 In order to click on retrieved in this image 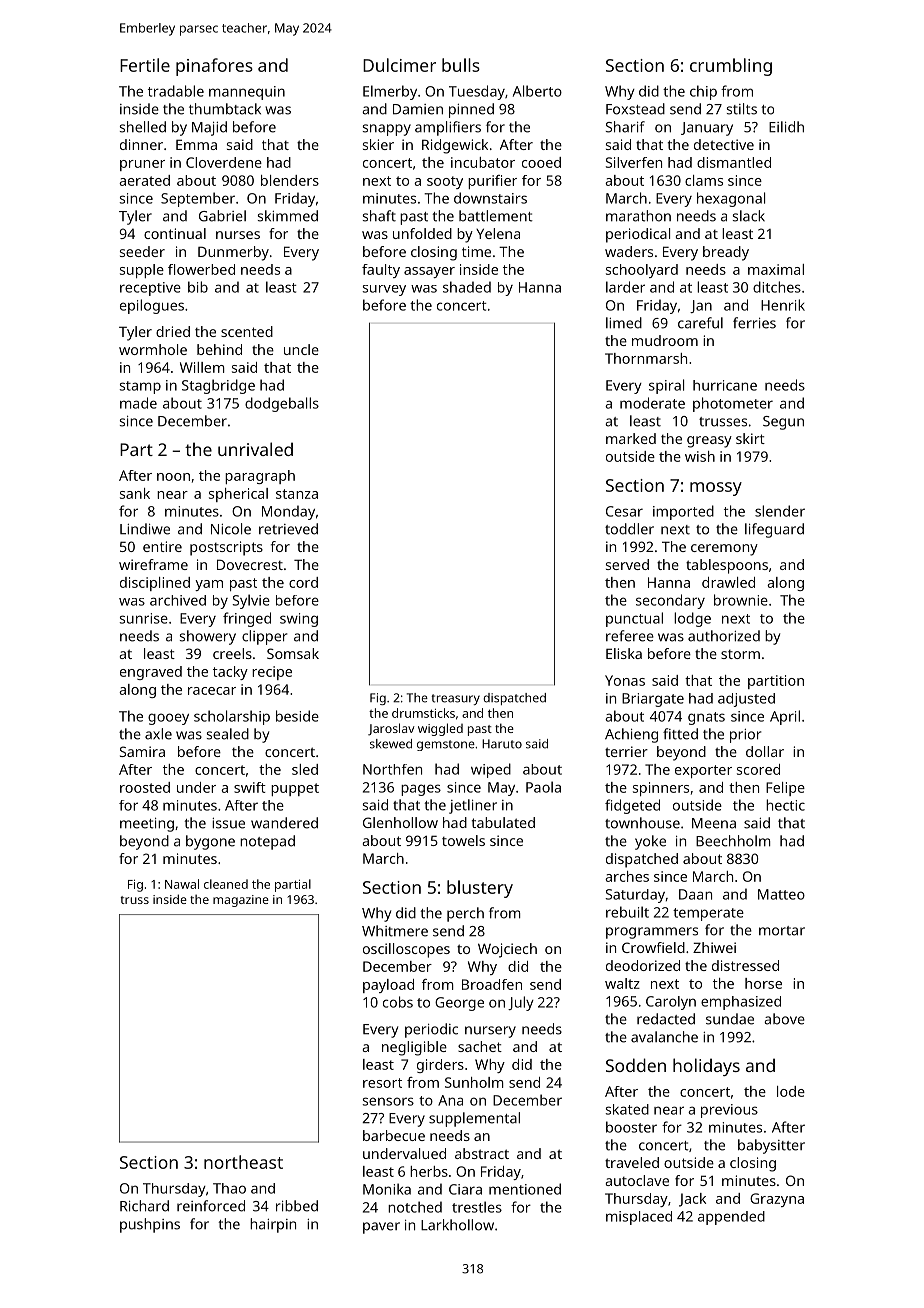, I will do `click(288, 529)`.
